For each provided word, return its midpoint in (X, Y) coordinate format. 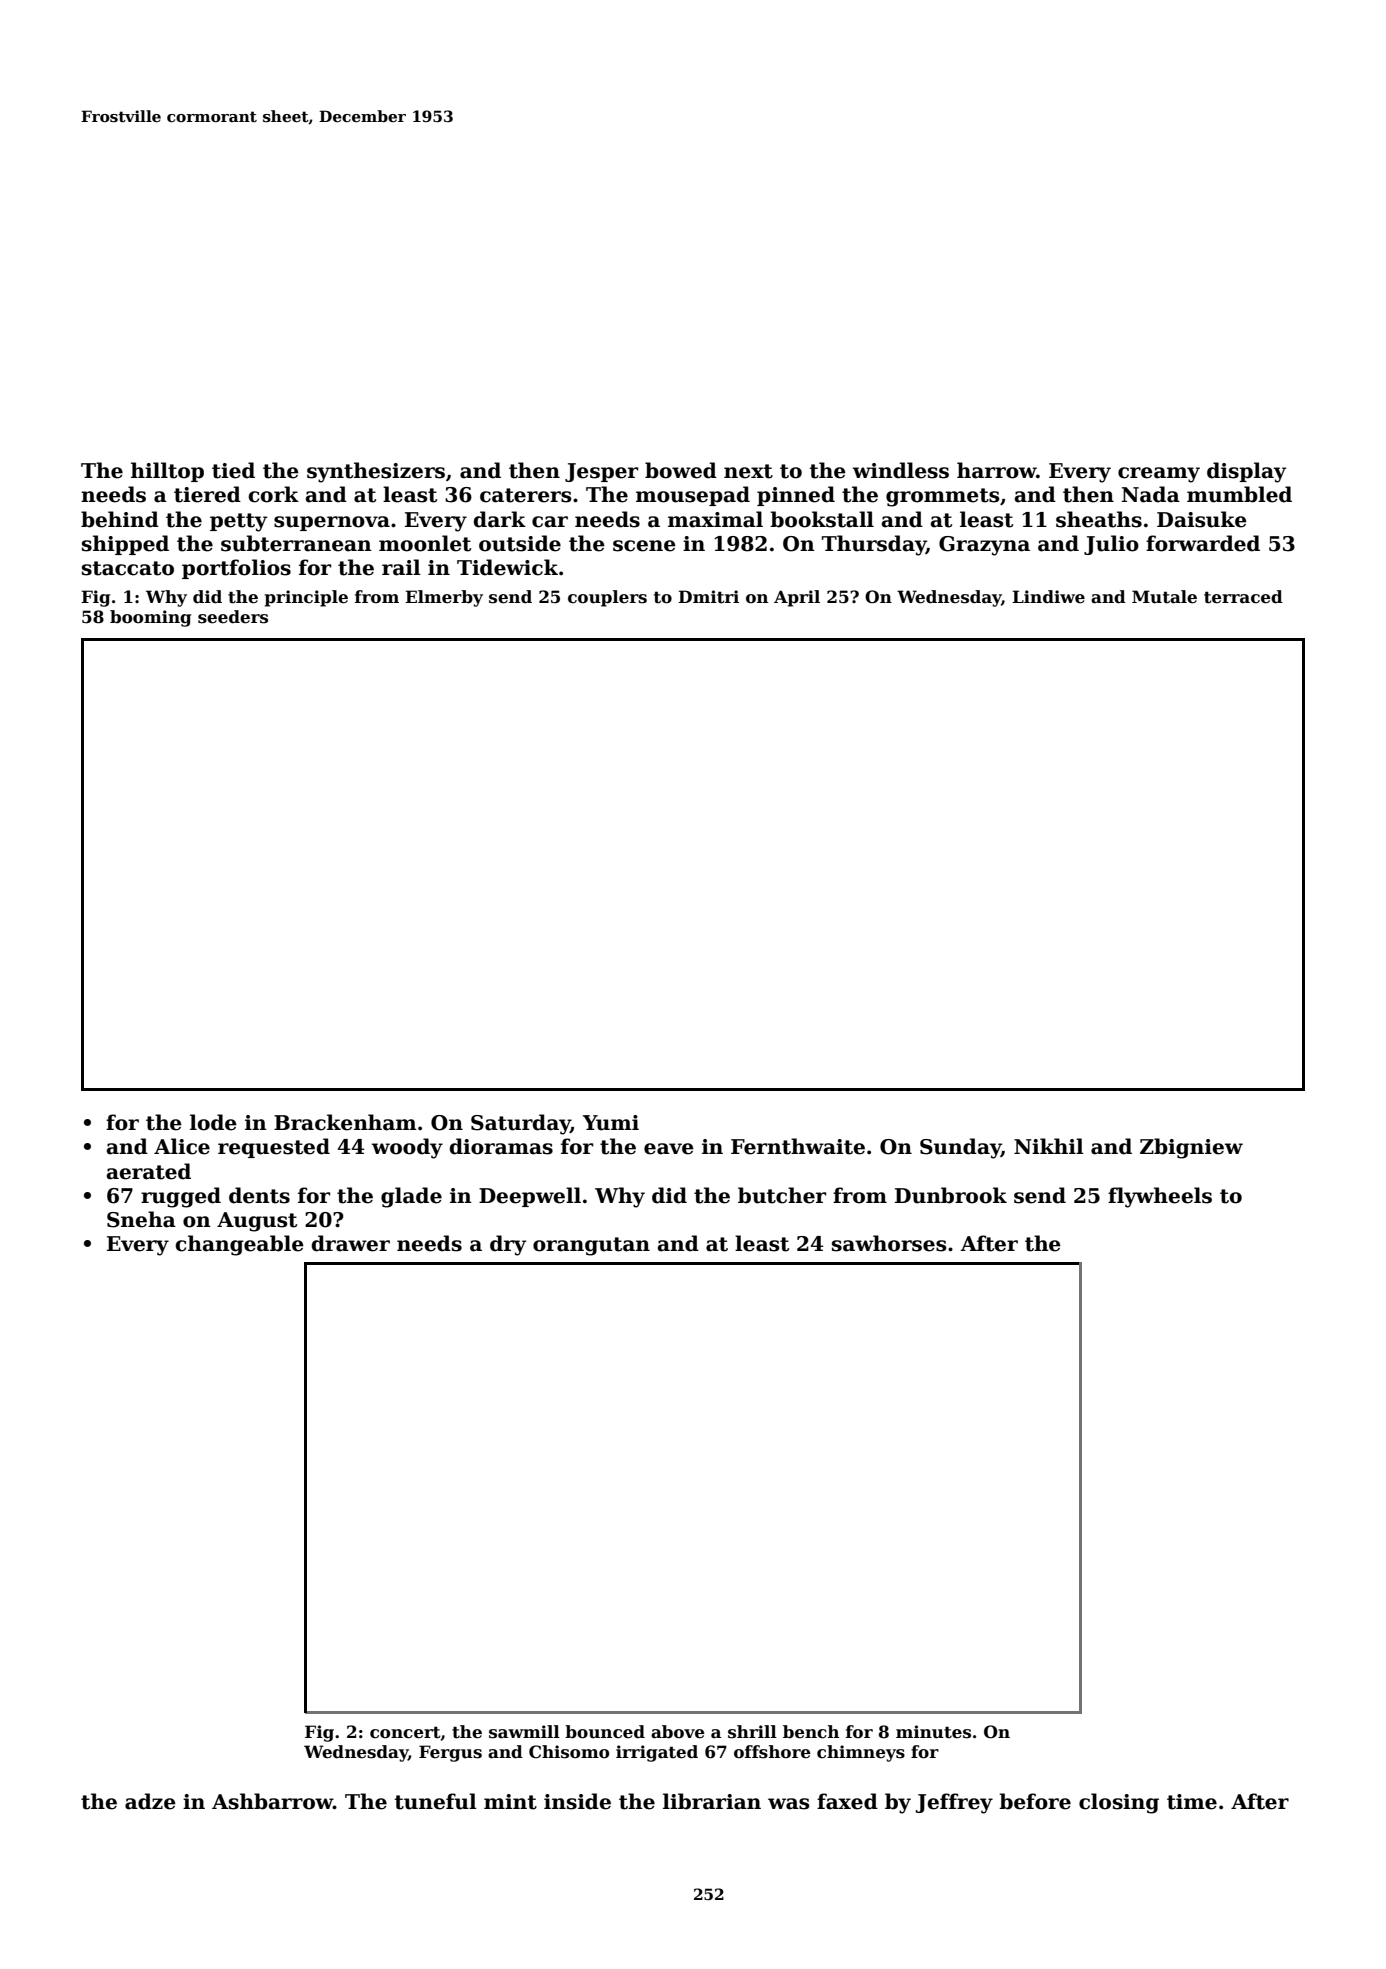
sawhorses (889, 1243)
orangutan (591, 1246)
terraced (1243, 597)
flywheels (1160, 1197)
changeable (239, 1245)
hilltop (167, 472)
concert (405, 1732)
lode (213, 1122)
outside (520, 543)
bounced (605, 1732)
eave (669, 1149)
